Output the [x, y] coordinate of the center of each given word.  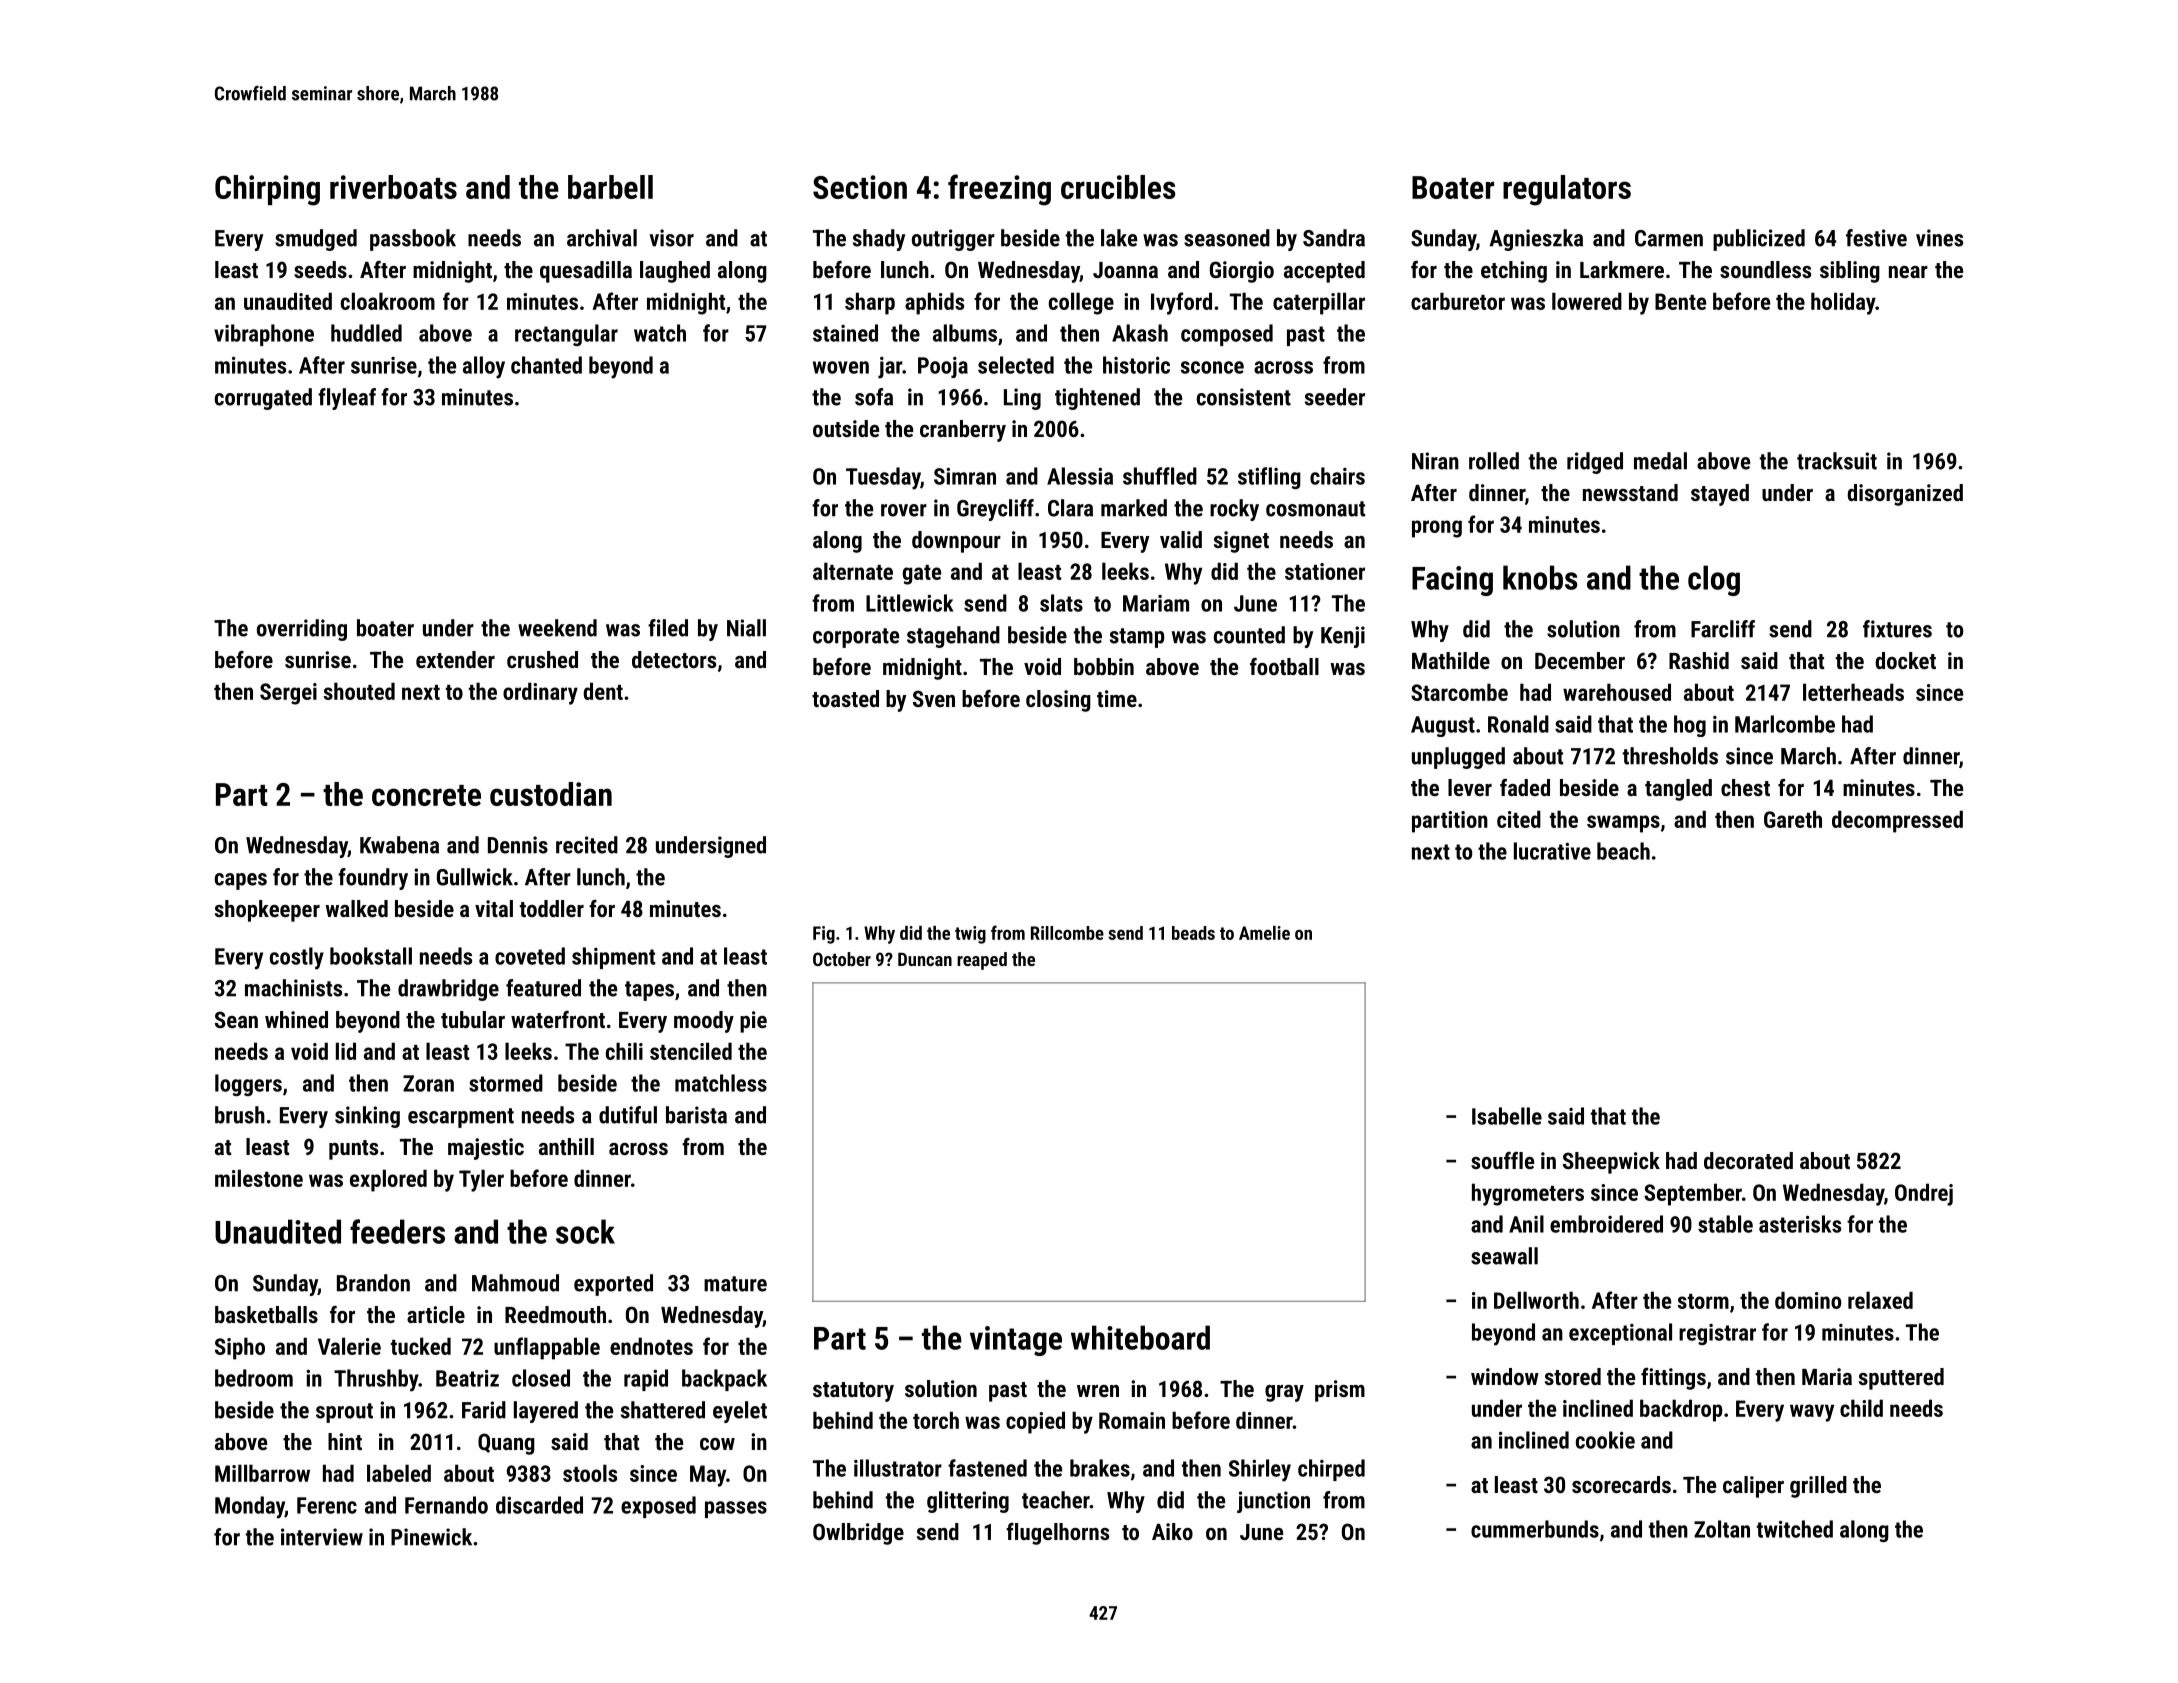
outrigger [953, 240]
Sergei [288, 694]
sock [585, 1231]
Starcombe [1459, 692]
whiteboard [1140, 1337]
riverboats [393, 187]
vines [1939, 238]
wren [1098, 1391]
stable [1725, 1224]
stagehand [953, 637]
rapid [646, 1380]
